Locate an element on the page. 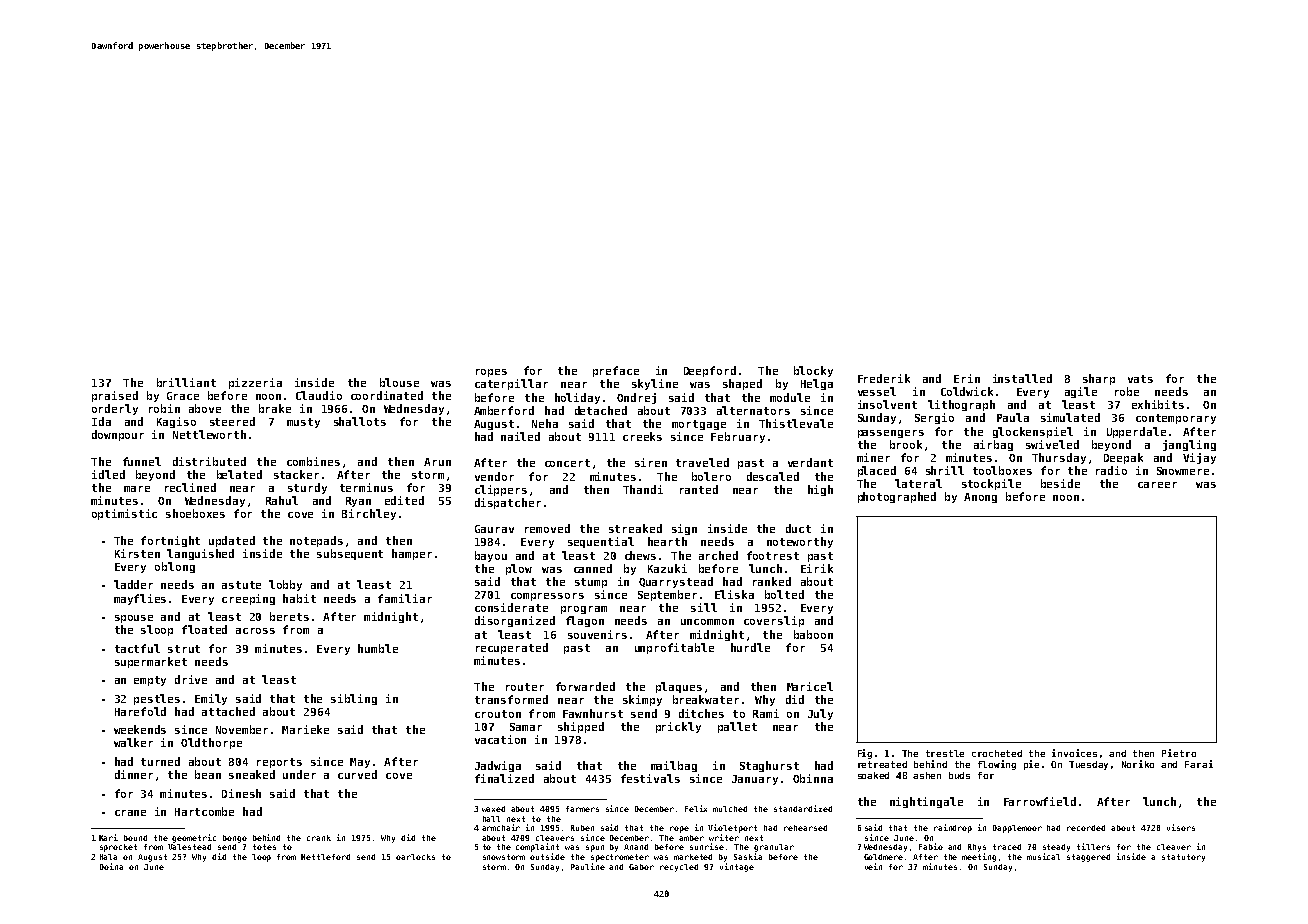 The height and width of the document is (924, 1308). vats is located at coordinates (1140, 379).
